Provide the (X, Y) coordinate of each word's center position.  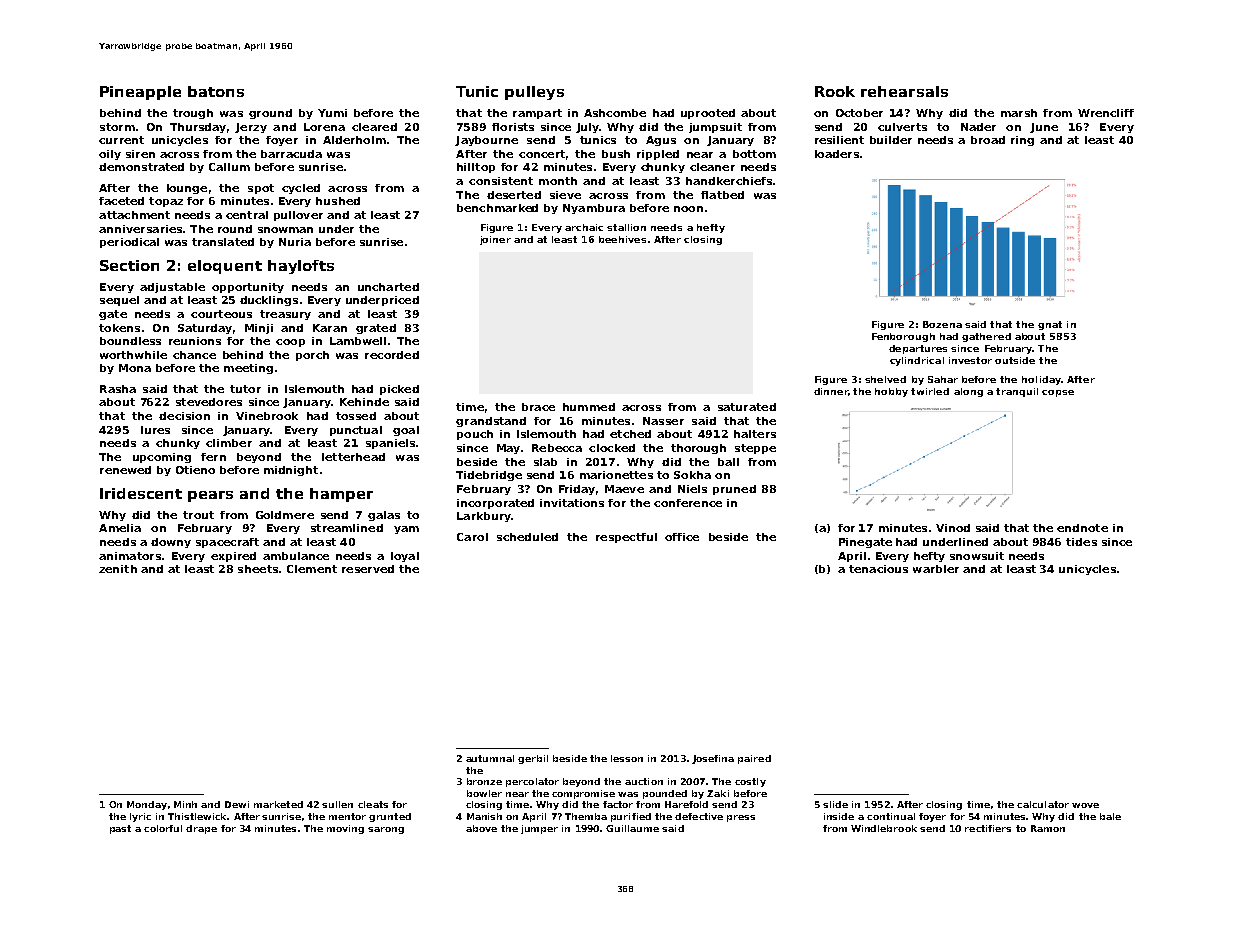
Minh (185, 804)
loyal (405, 557)
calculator (1043, 804)
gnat (1050, 325)
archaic (584, 227)
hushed (338, 201)
